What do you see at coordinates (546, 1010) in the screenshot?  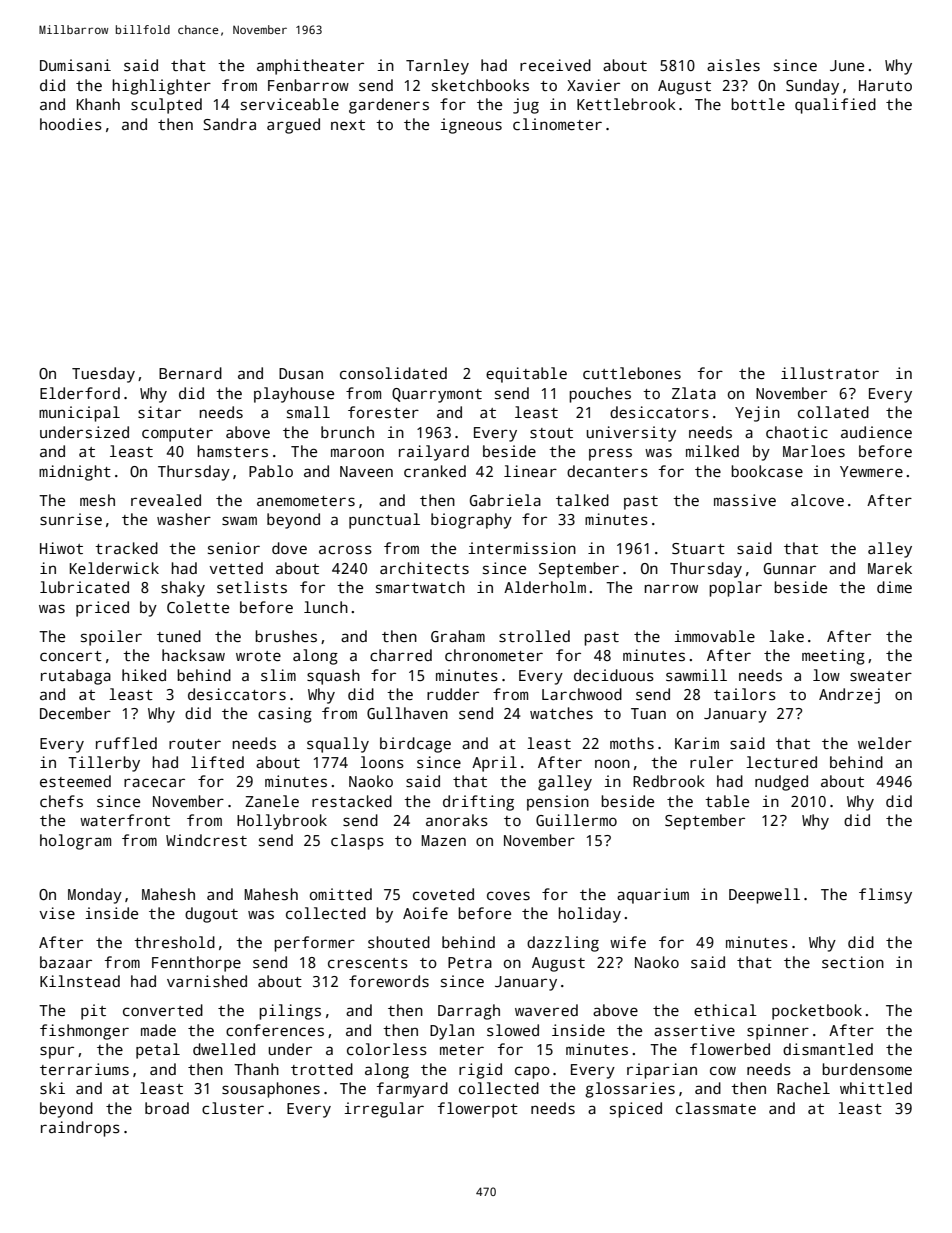 I see `wavered` at bounding box center [546, 1010].
